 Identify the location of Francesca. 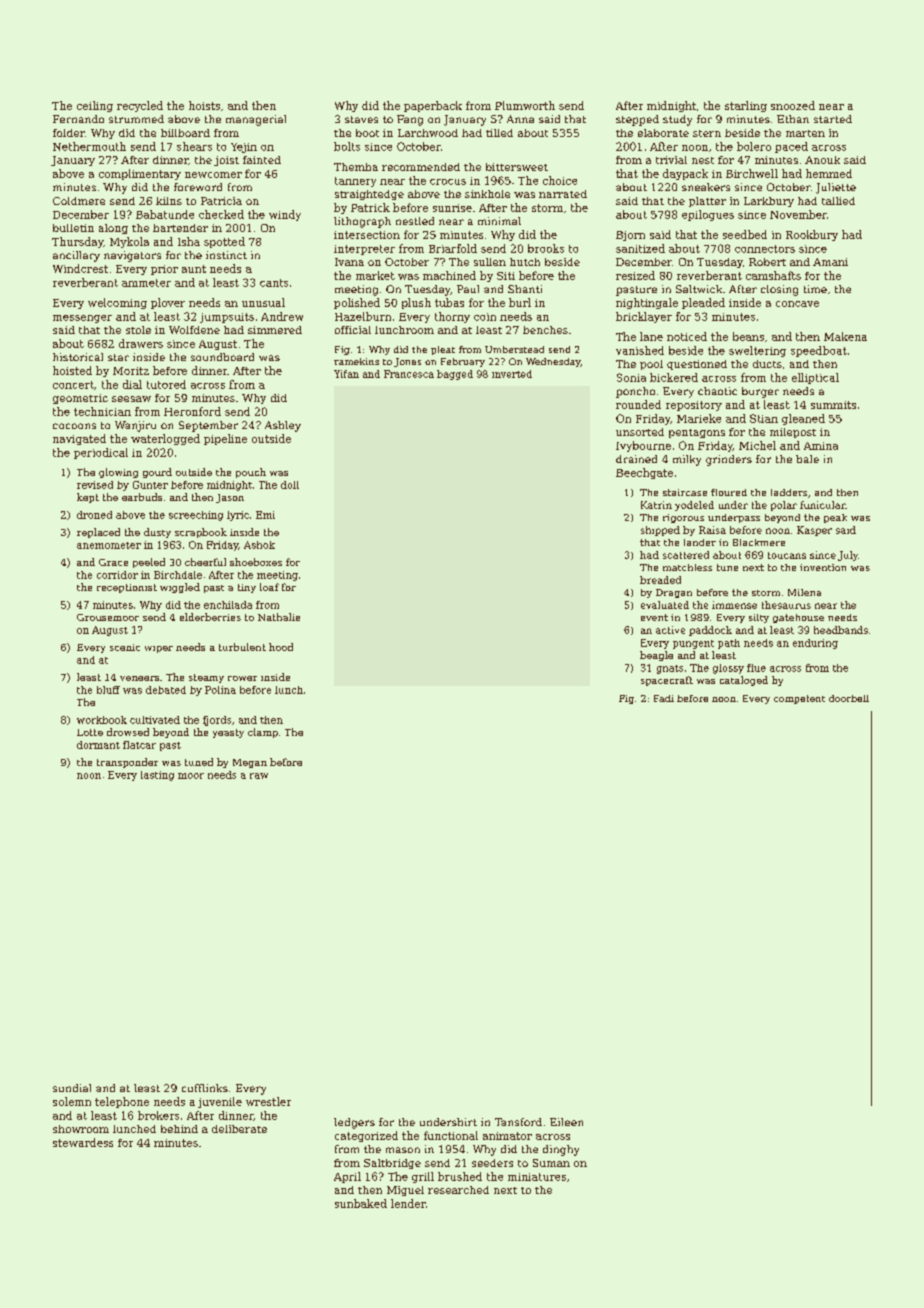
(409, 374).
